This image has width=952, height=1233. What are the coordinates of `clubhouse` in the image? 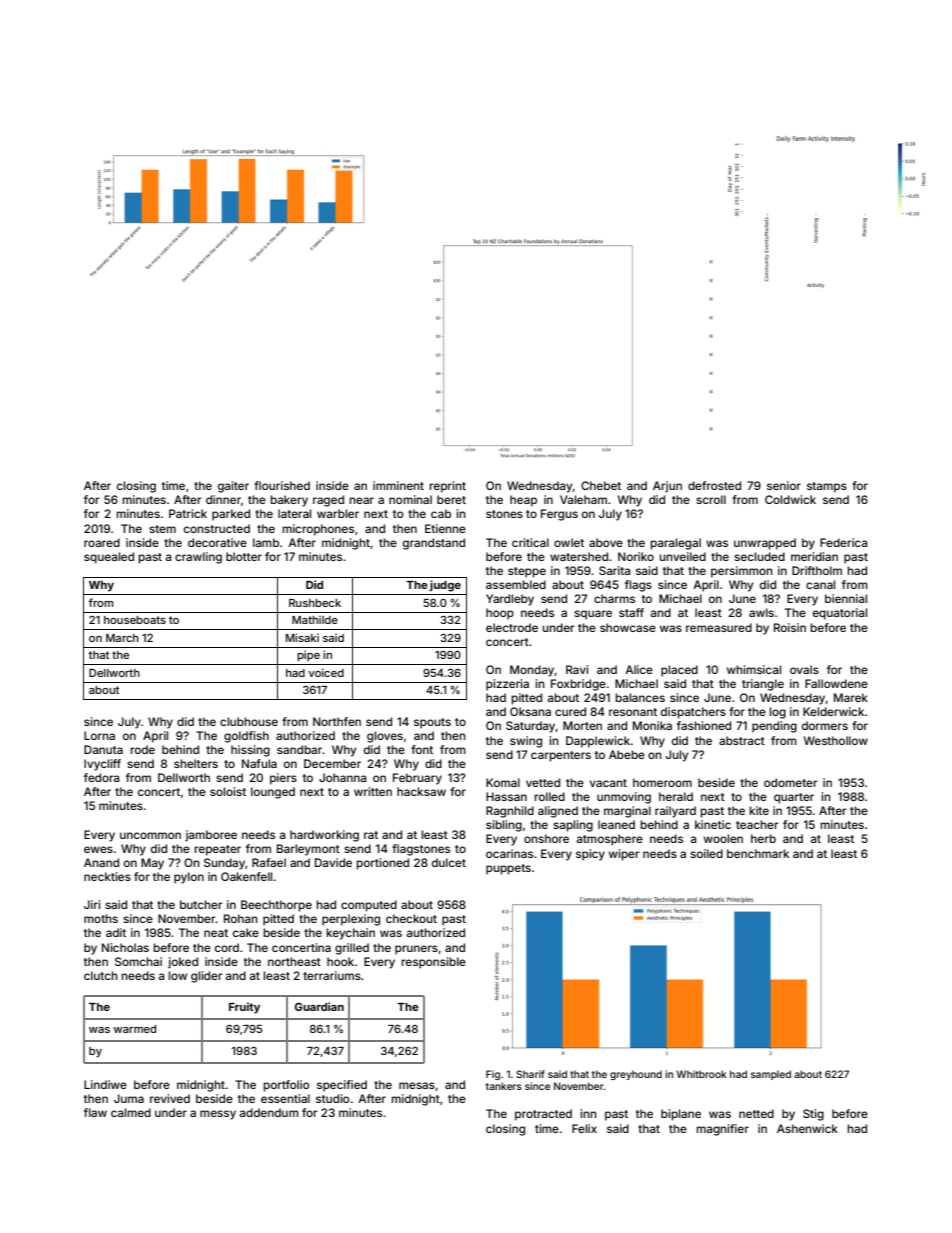 It's located at (249, 721).
